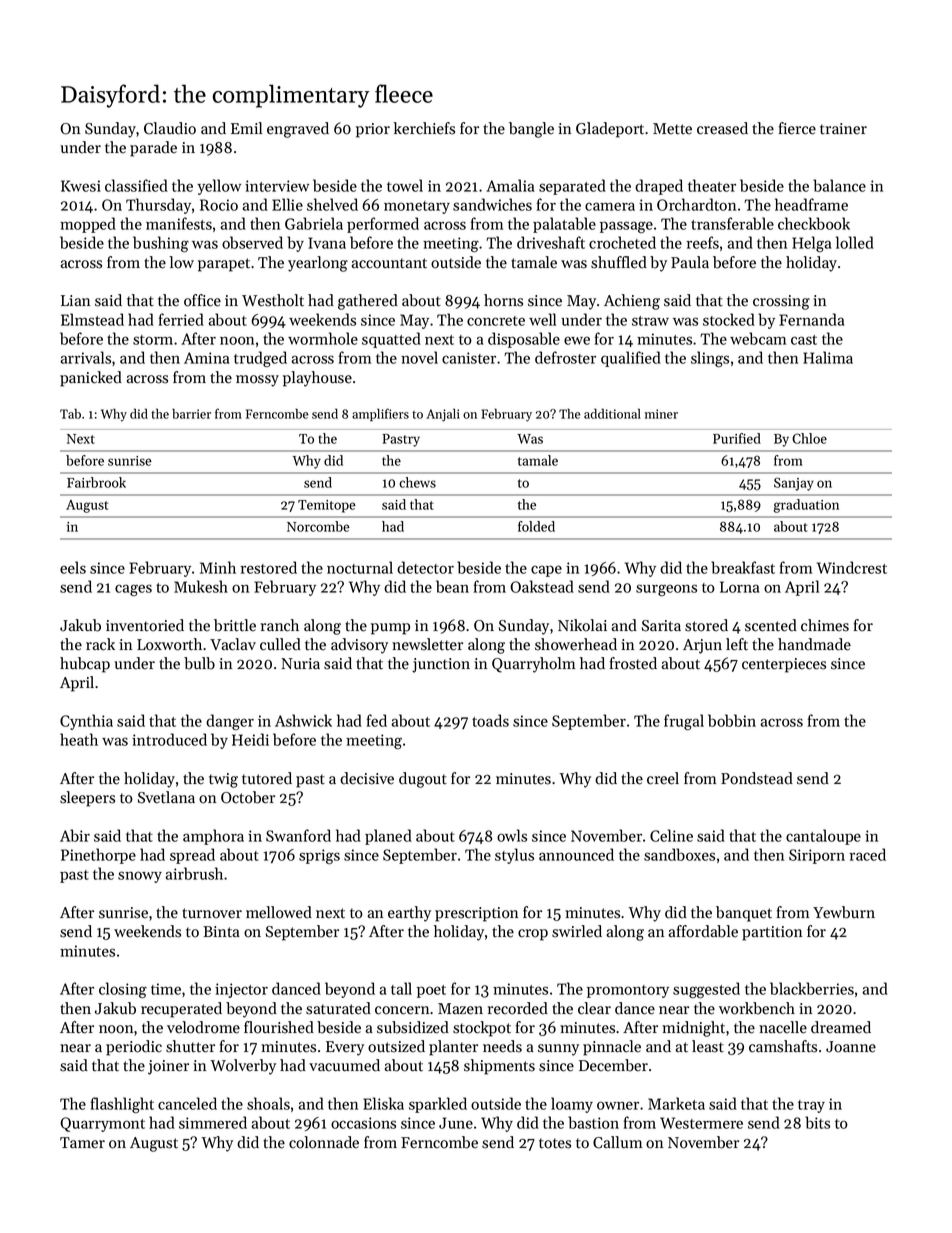 This page has height=1233, width=952. Describe the element at coordinates (817, 856) in the page. I see `Siriporn` at that location.
